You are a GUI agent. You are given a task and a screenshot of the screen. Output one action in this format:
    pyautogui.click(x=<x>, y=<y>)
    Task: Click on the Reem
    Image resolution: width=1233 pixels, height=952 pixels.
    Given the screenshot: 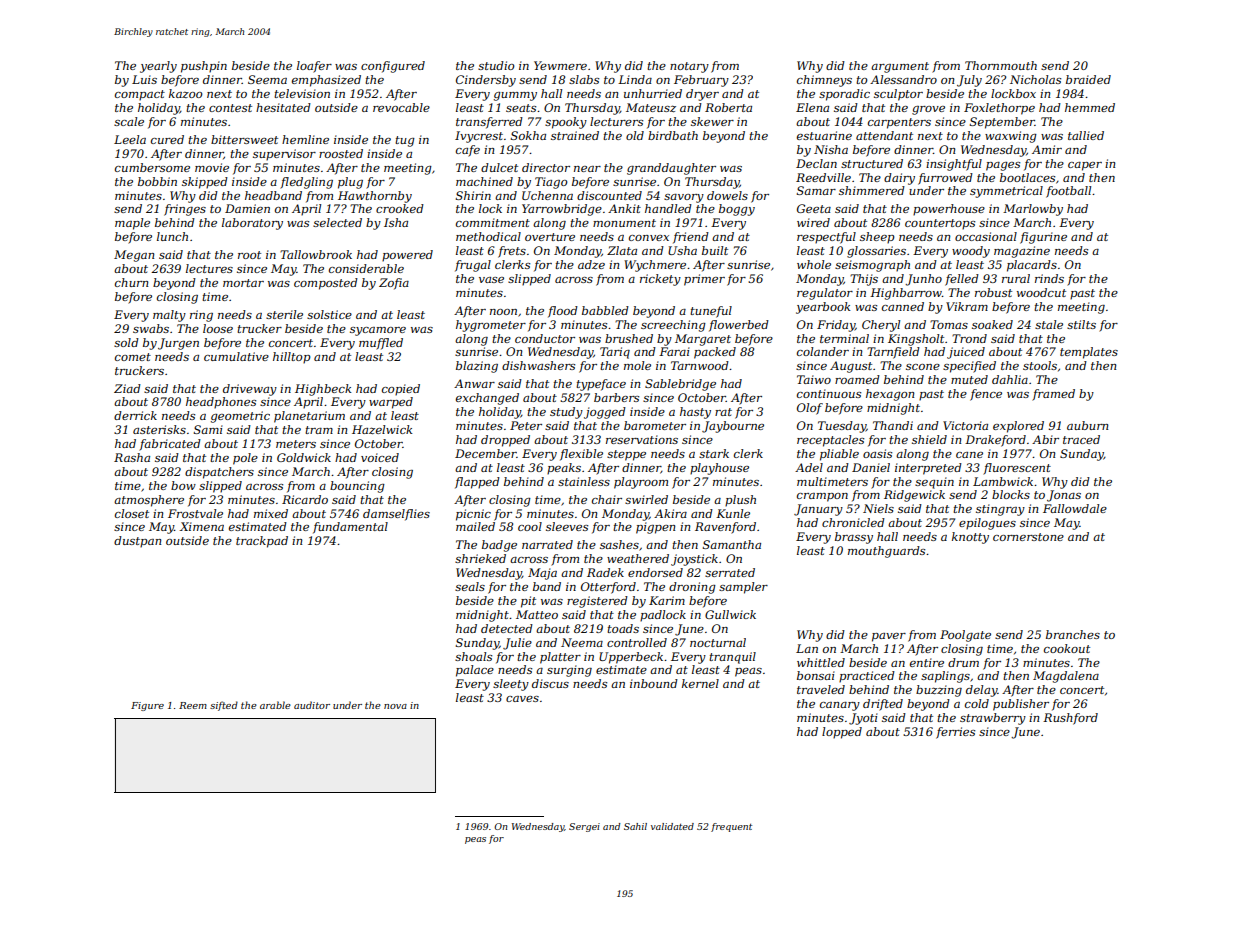 What is the action you would take?
    pyautogui.click(x=193, y=705)
